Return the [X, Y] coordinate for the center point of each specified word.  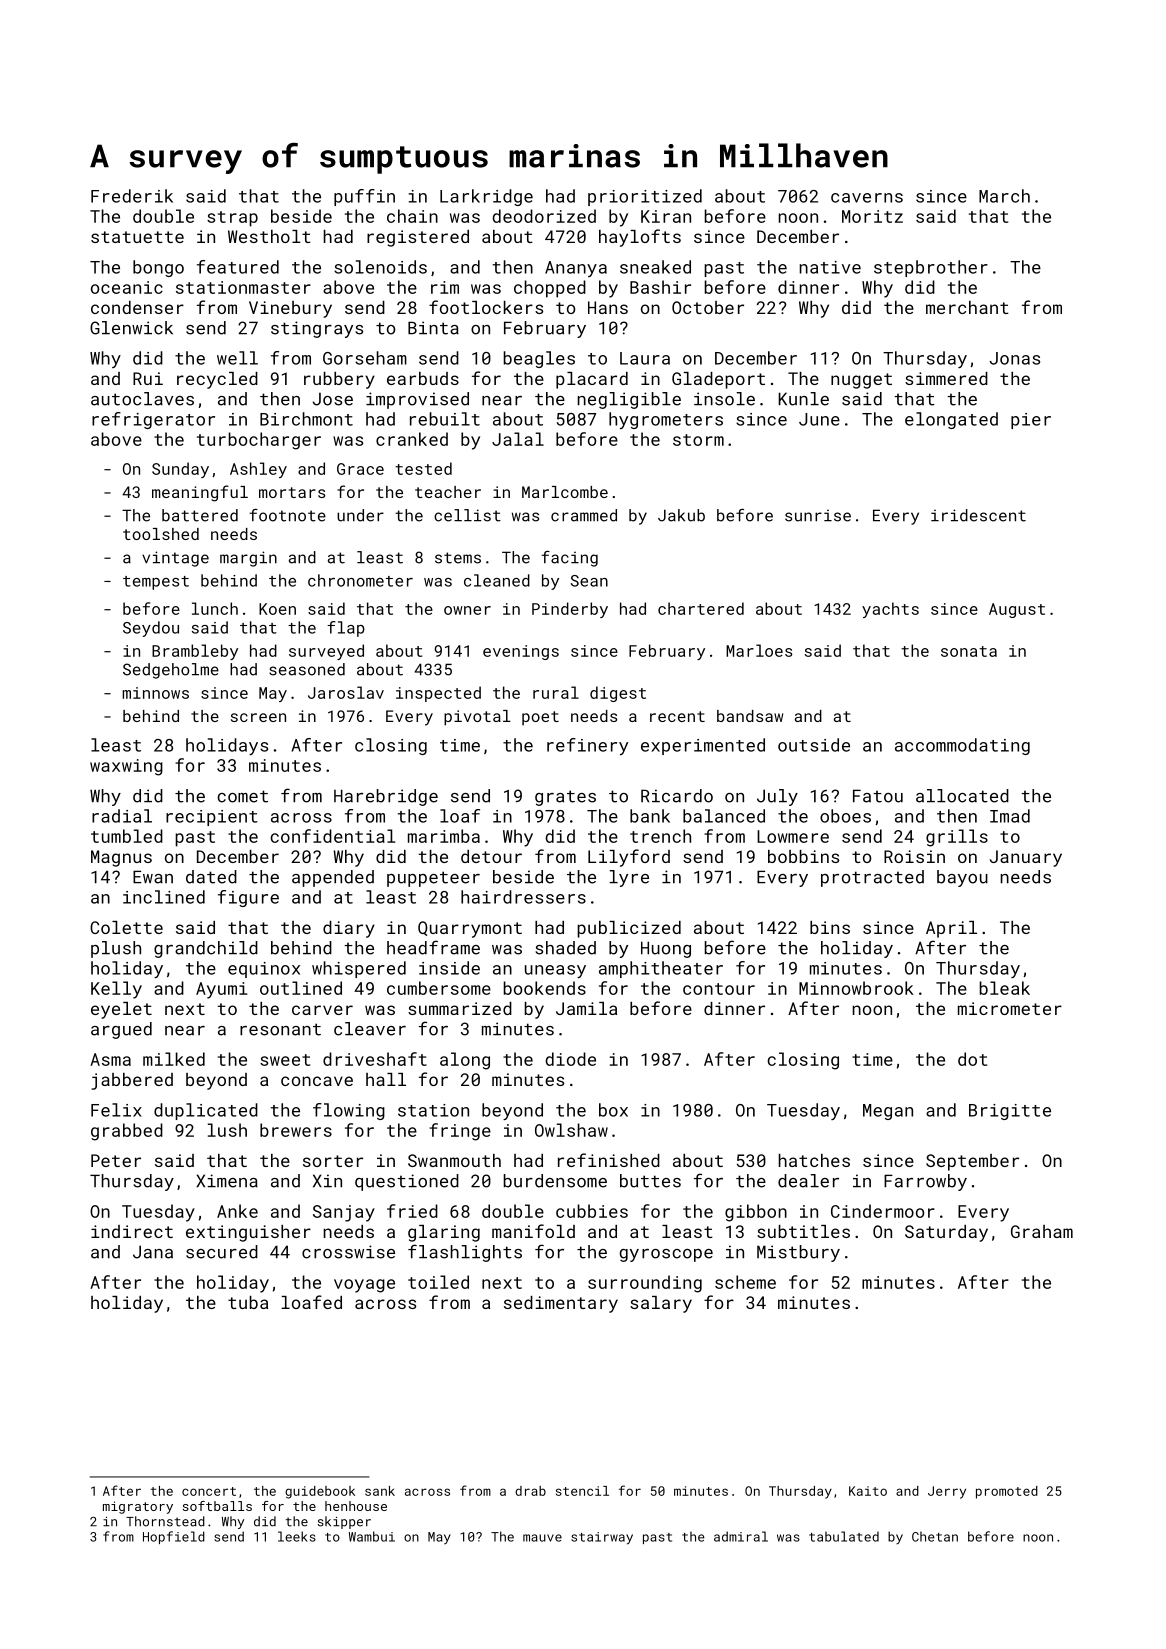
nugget [861, 381]
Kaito [868, 1491]
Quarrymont [470, 929]
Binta [433, 328]
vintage [175, 559]
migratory [138, 1507]
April [951, 929]
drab [530, 1491]
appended [333, 878]
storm [698, 440]
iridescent [978, 515]
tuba [248, 1302]
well [237, 358]
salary [661, 1304]
